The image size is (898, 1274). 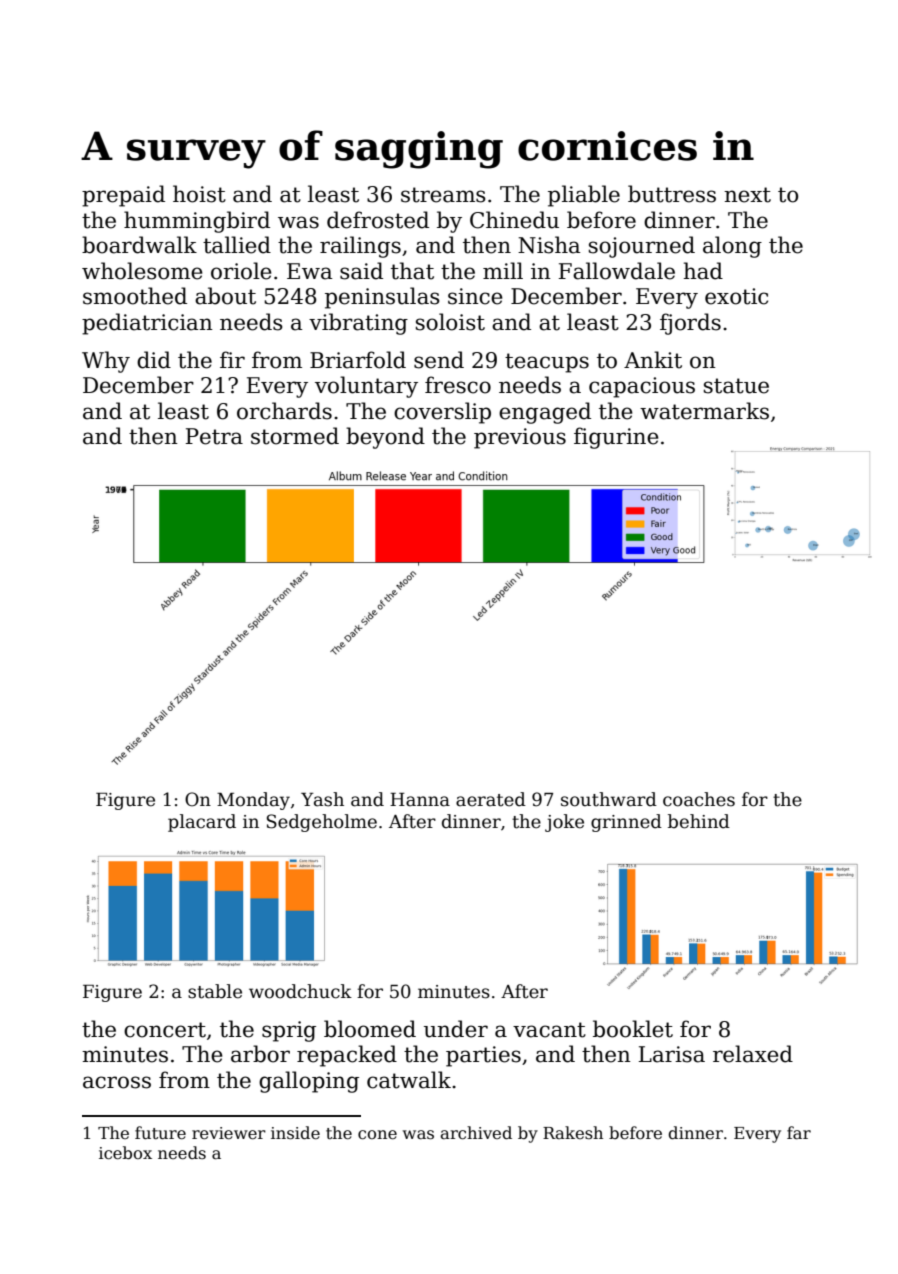 What do you see at coordinates (165, 1030) in the screenshot?
I see `concert` at bounding box center [165, 1030].
